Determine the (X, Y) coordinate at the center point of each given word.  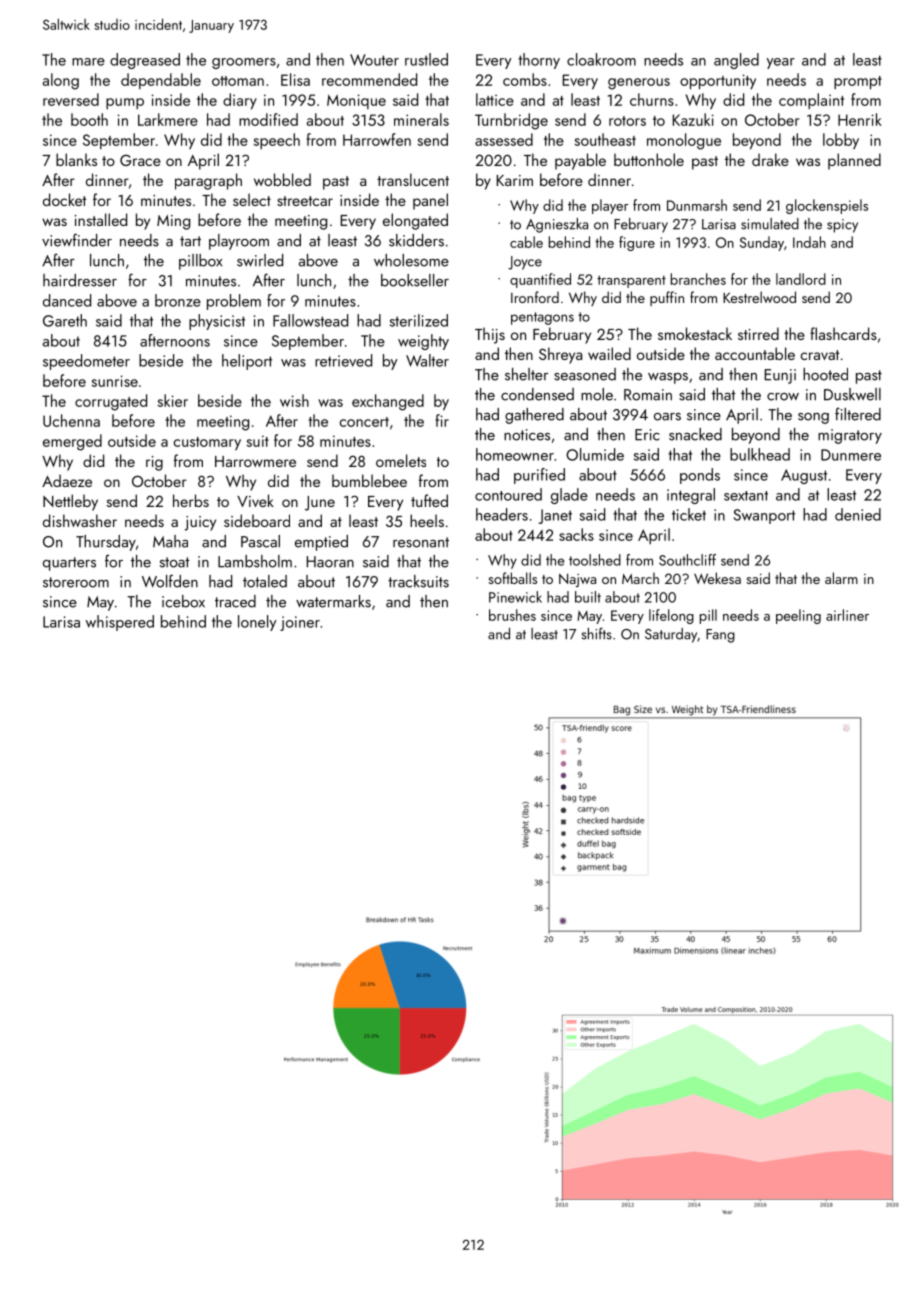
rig (154, 463)
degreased (145, 61)
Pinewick (515, 597)
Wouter (374, 60)
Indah (809, 242)
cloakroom (601, 59)
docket (64, 199)
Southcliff (687, 560)
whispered (120, 623)
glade (569, 496)
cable (526, 242)
